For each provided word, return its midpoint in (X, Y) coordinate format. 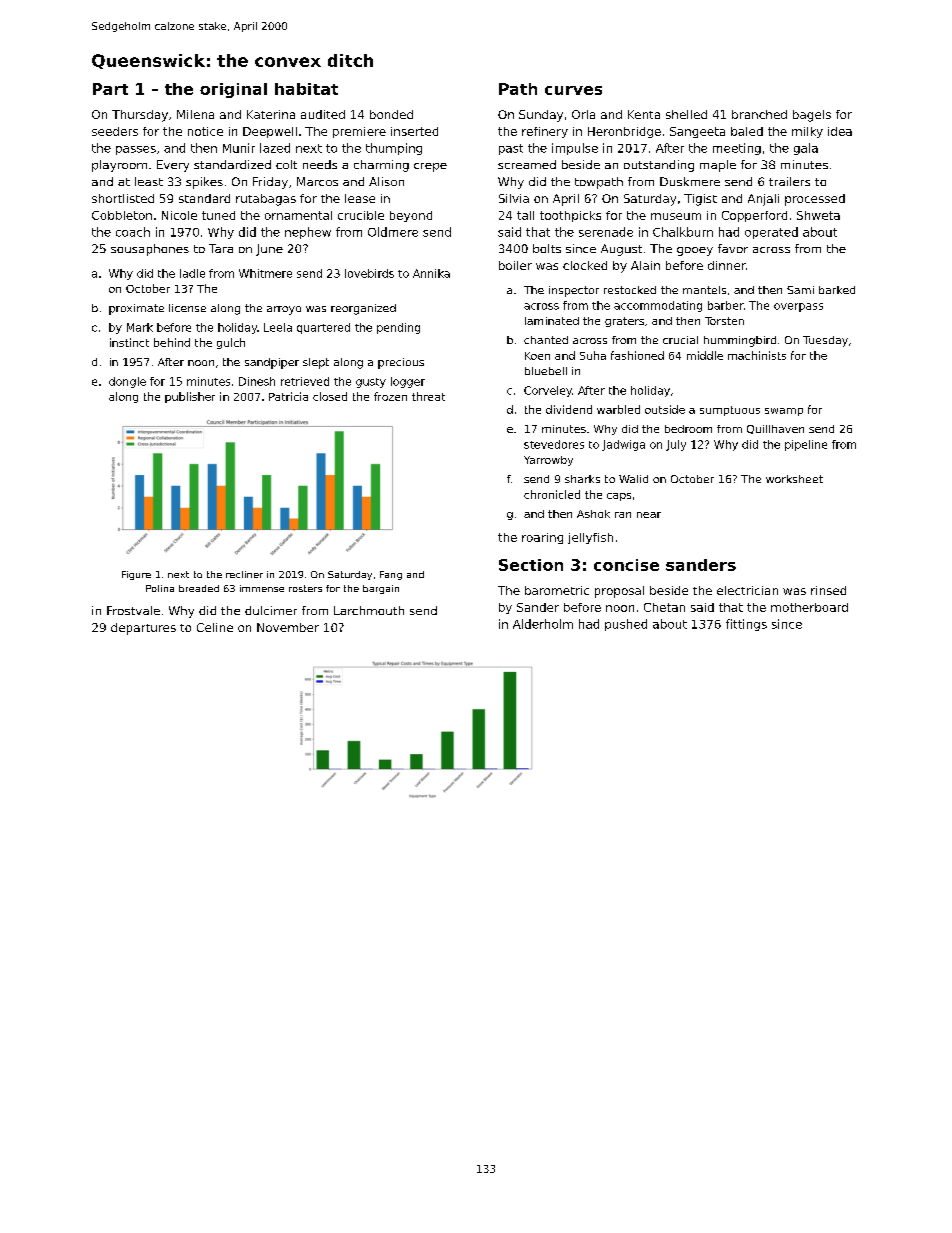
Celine (215, 627)
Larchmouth (369, 610)
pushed (626, 625)
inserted (414, 131)
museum (676, 216)
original (233, 90)
